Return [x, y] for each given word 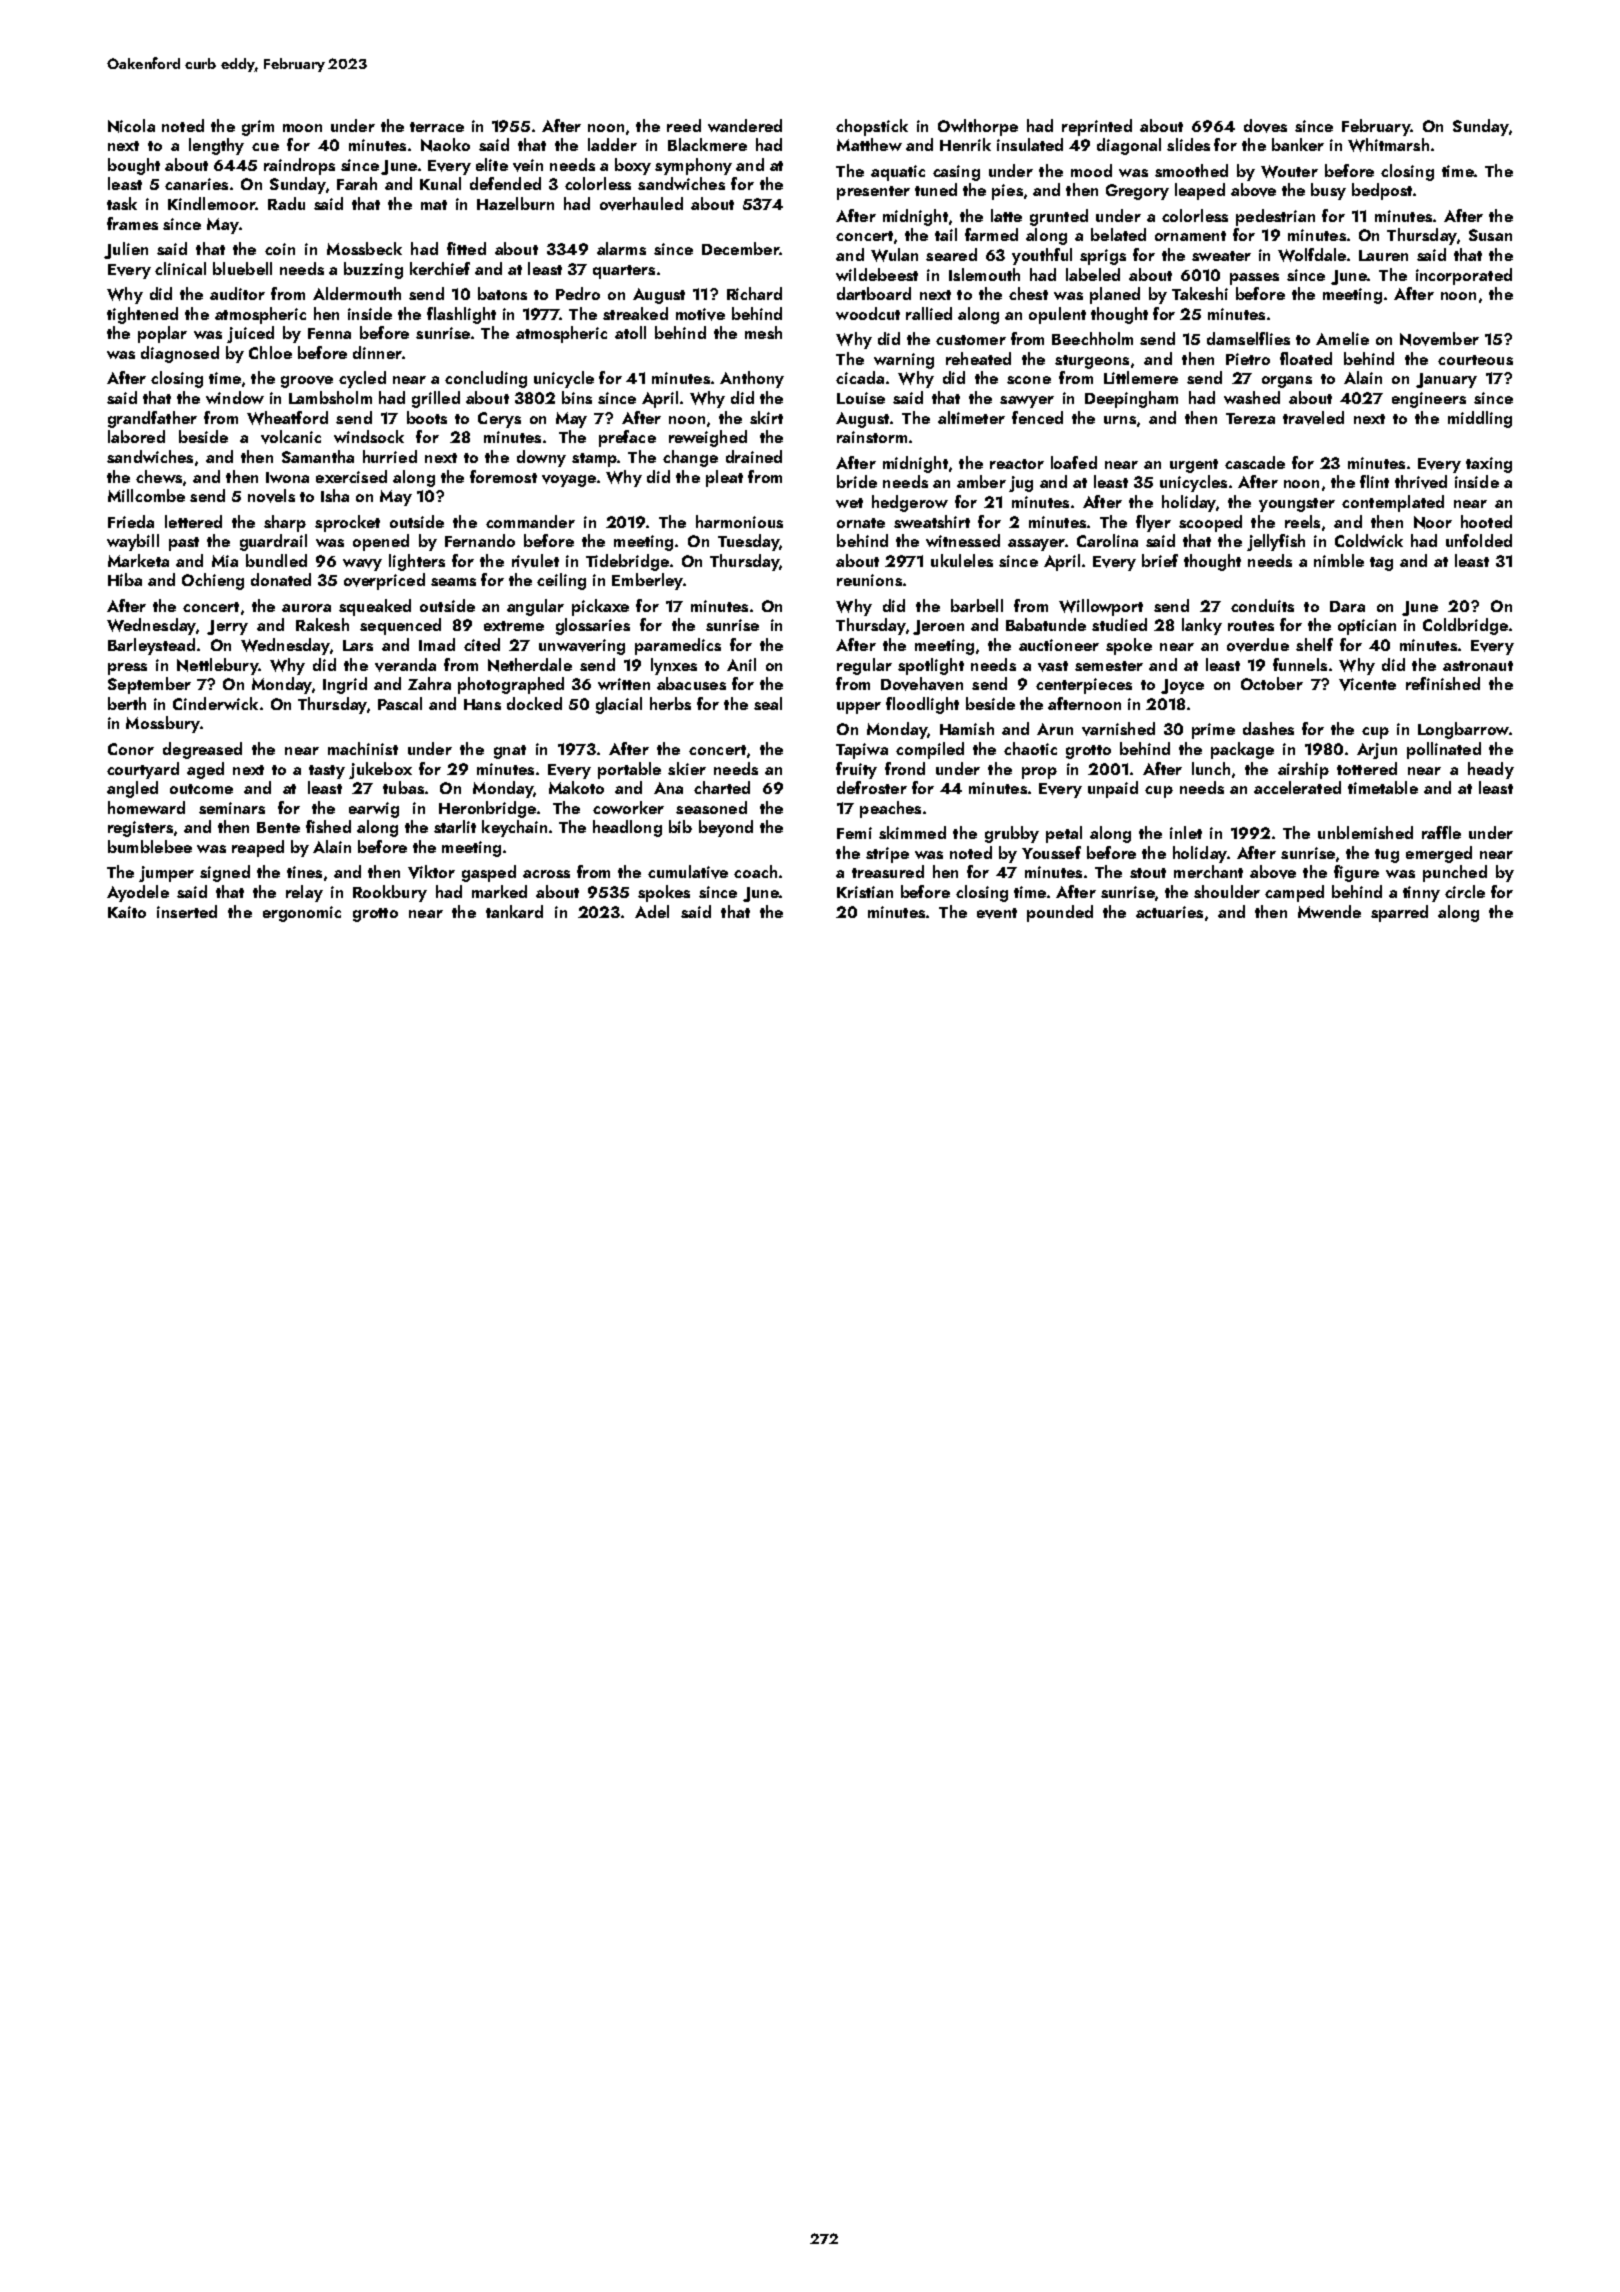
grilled [436, 399]
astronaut [1478, 666]
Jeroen [938, 627]
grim [258, 128]
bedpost [1382, 191]
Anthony [752, 379]
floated [1306, 358]
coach [755, 871]
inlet [1186, 832]
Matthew [869, 144]
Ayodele [138, 893]
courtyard [143, 770]
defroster [872, 787]
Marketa [138, 560]
